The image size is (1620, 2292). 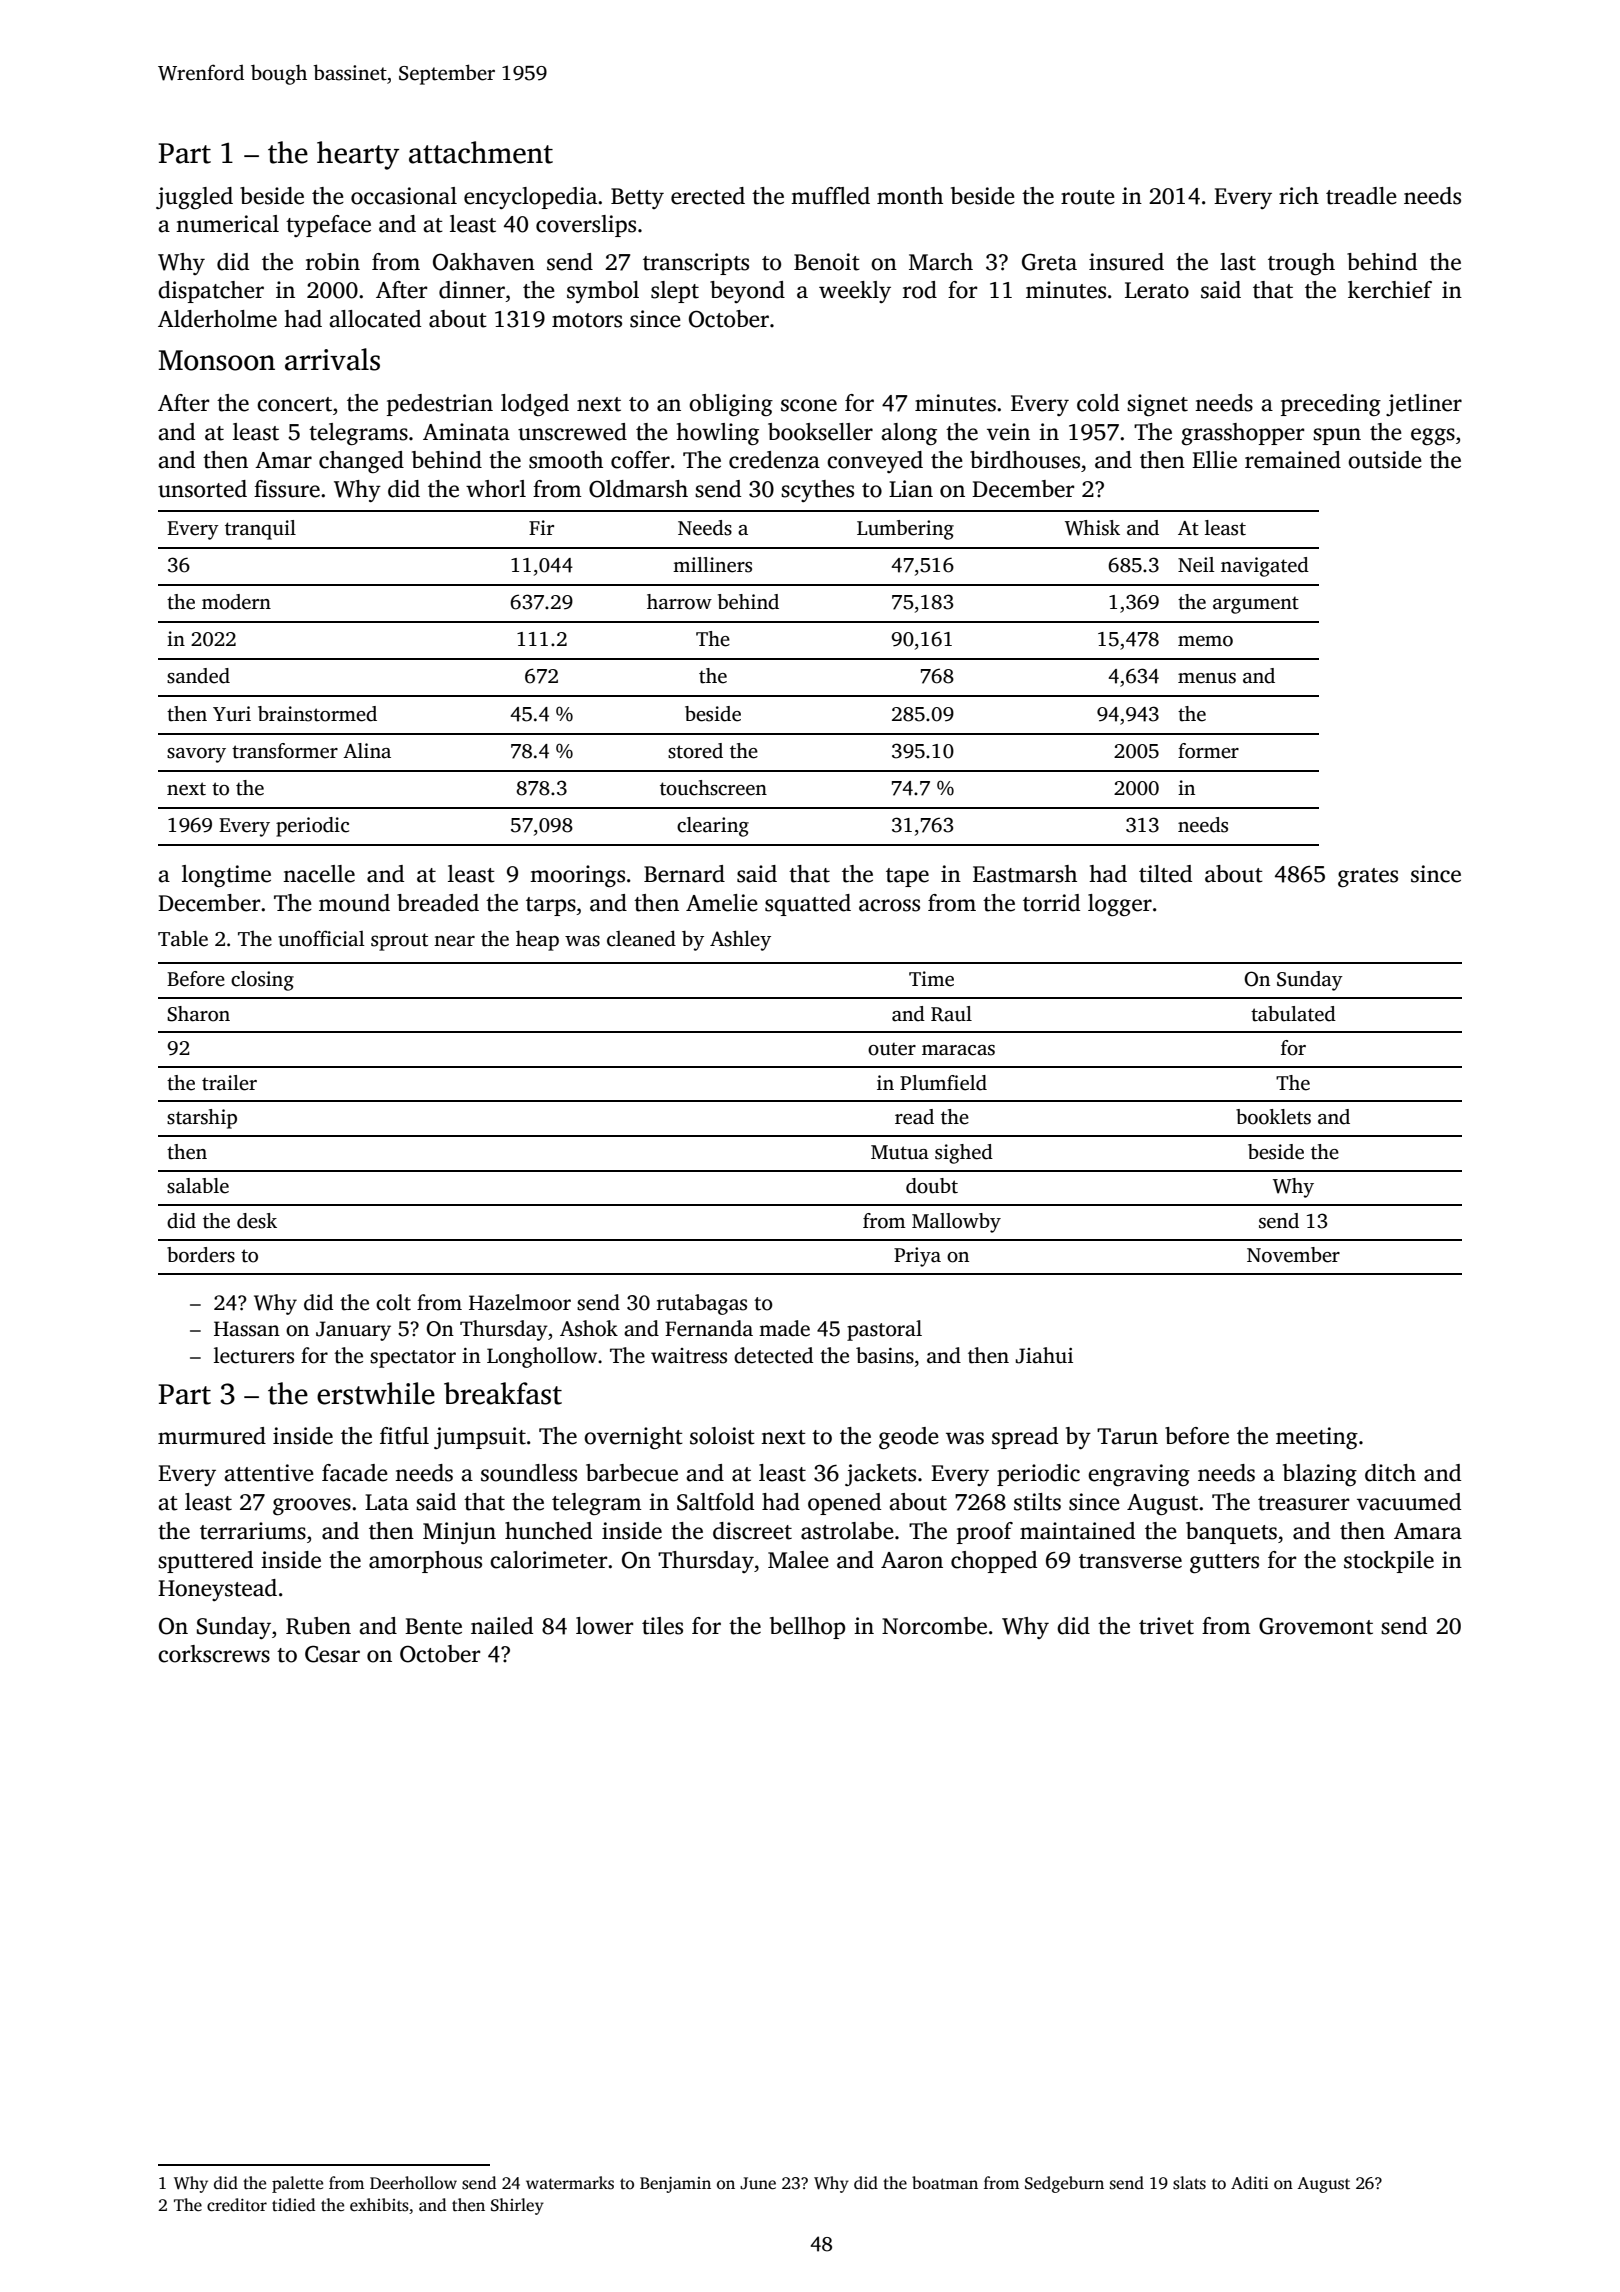 I want to click on Cesar, so click(x=332, y=1654).
